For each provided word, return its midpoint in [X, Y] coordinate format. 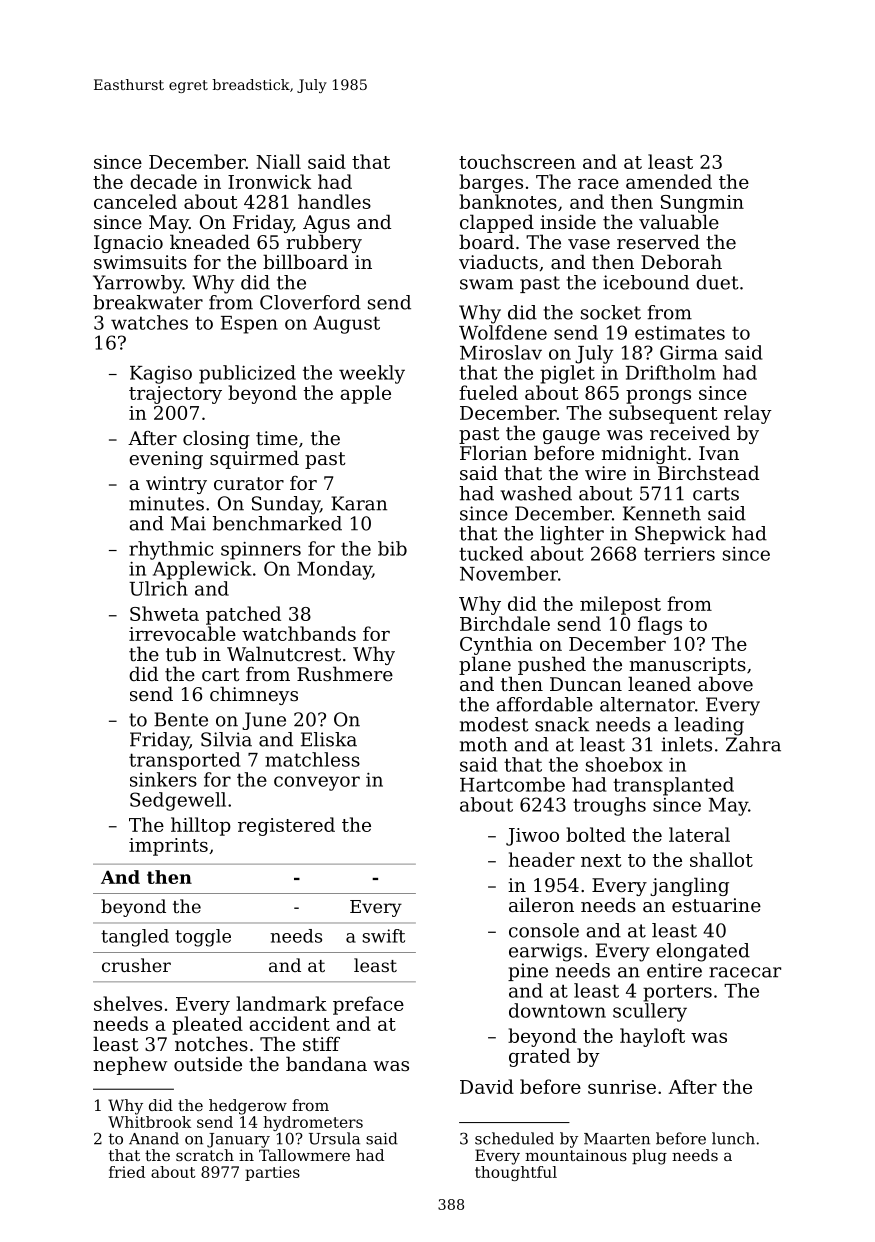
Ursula [334, 1138]
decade [163, 181]
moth [483, 744]
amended [669, 181]
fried [127, 1172]
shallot [721, 859]
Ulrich [158, 588]
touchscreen [517, 161]
